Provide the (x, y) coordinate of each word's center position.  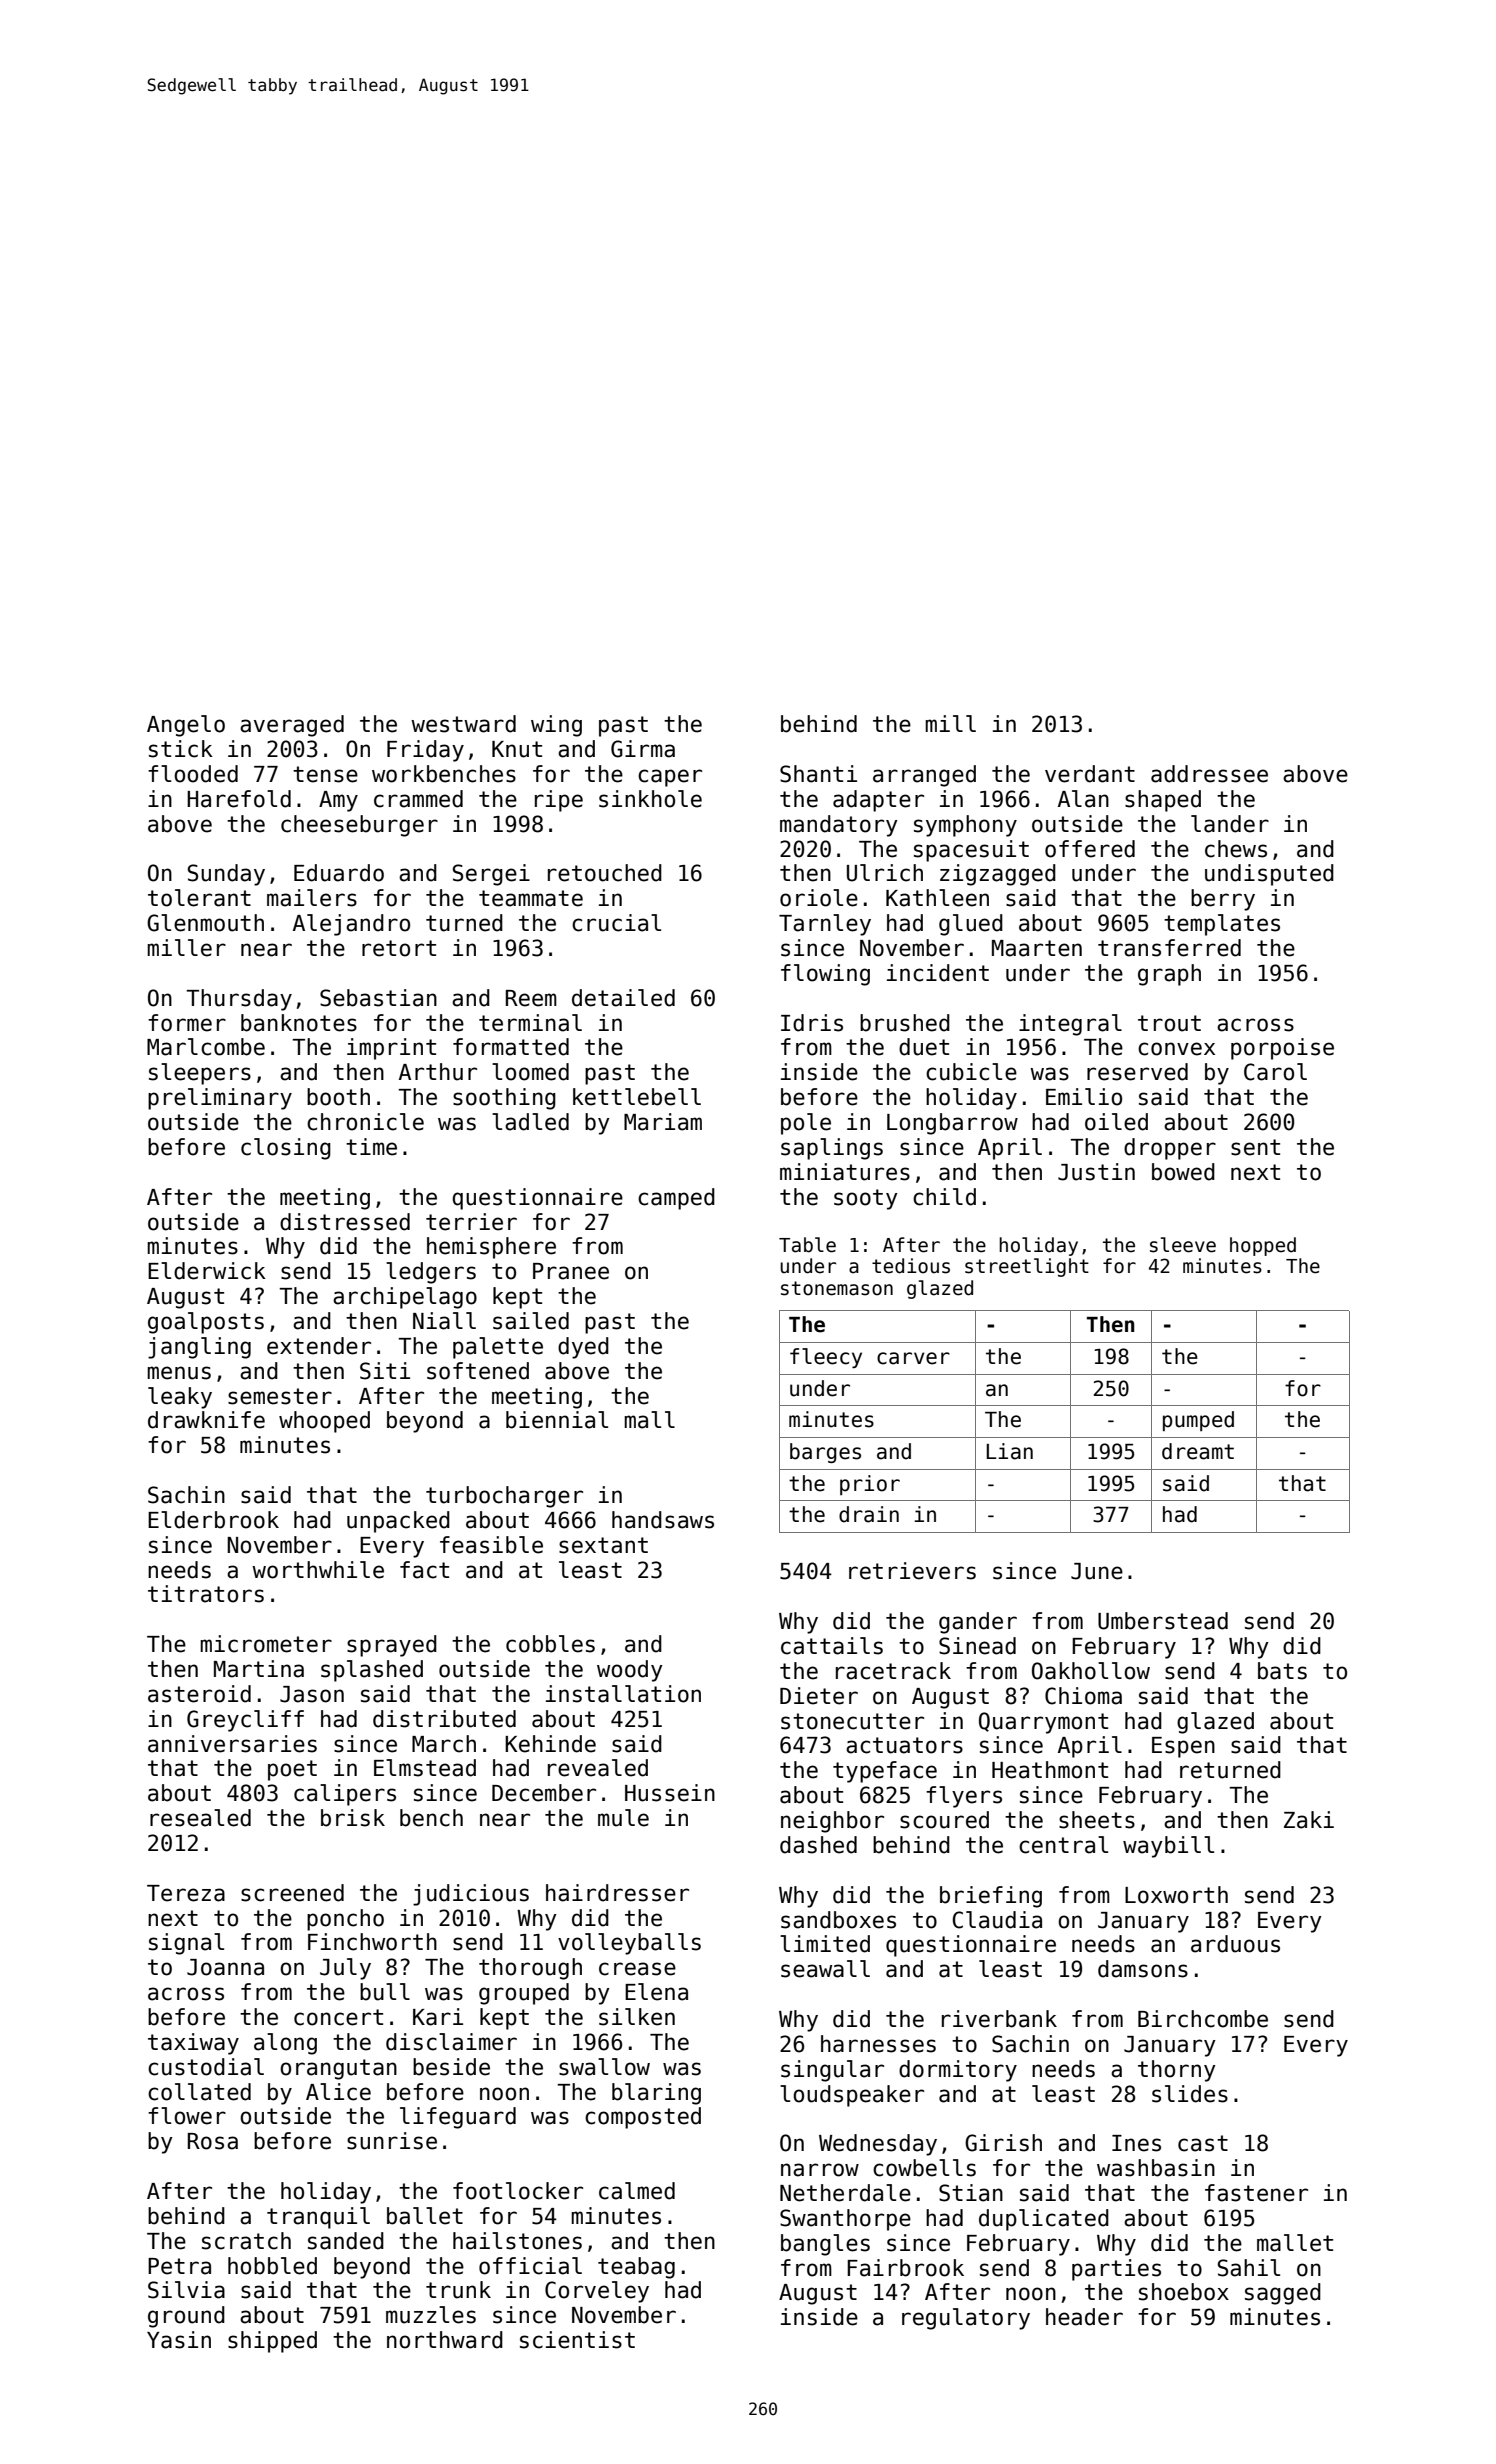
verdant (1090, 774)
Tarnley (825, 925)
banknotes (299, 1023)
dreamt (1198, 1451)
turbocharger (504, 1497)
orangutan (338, 2069)
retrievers (912, 1571)
